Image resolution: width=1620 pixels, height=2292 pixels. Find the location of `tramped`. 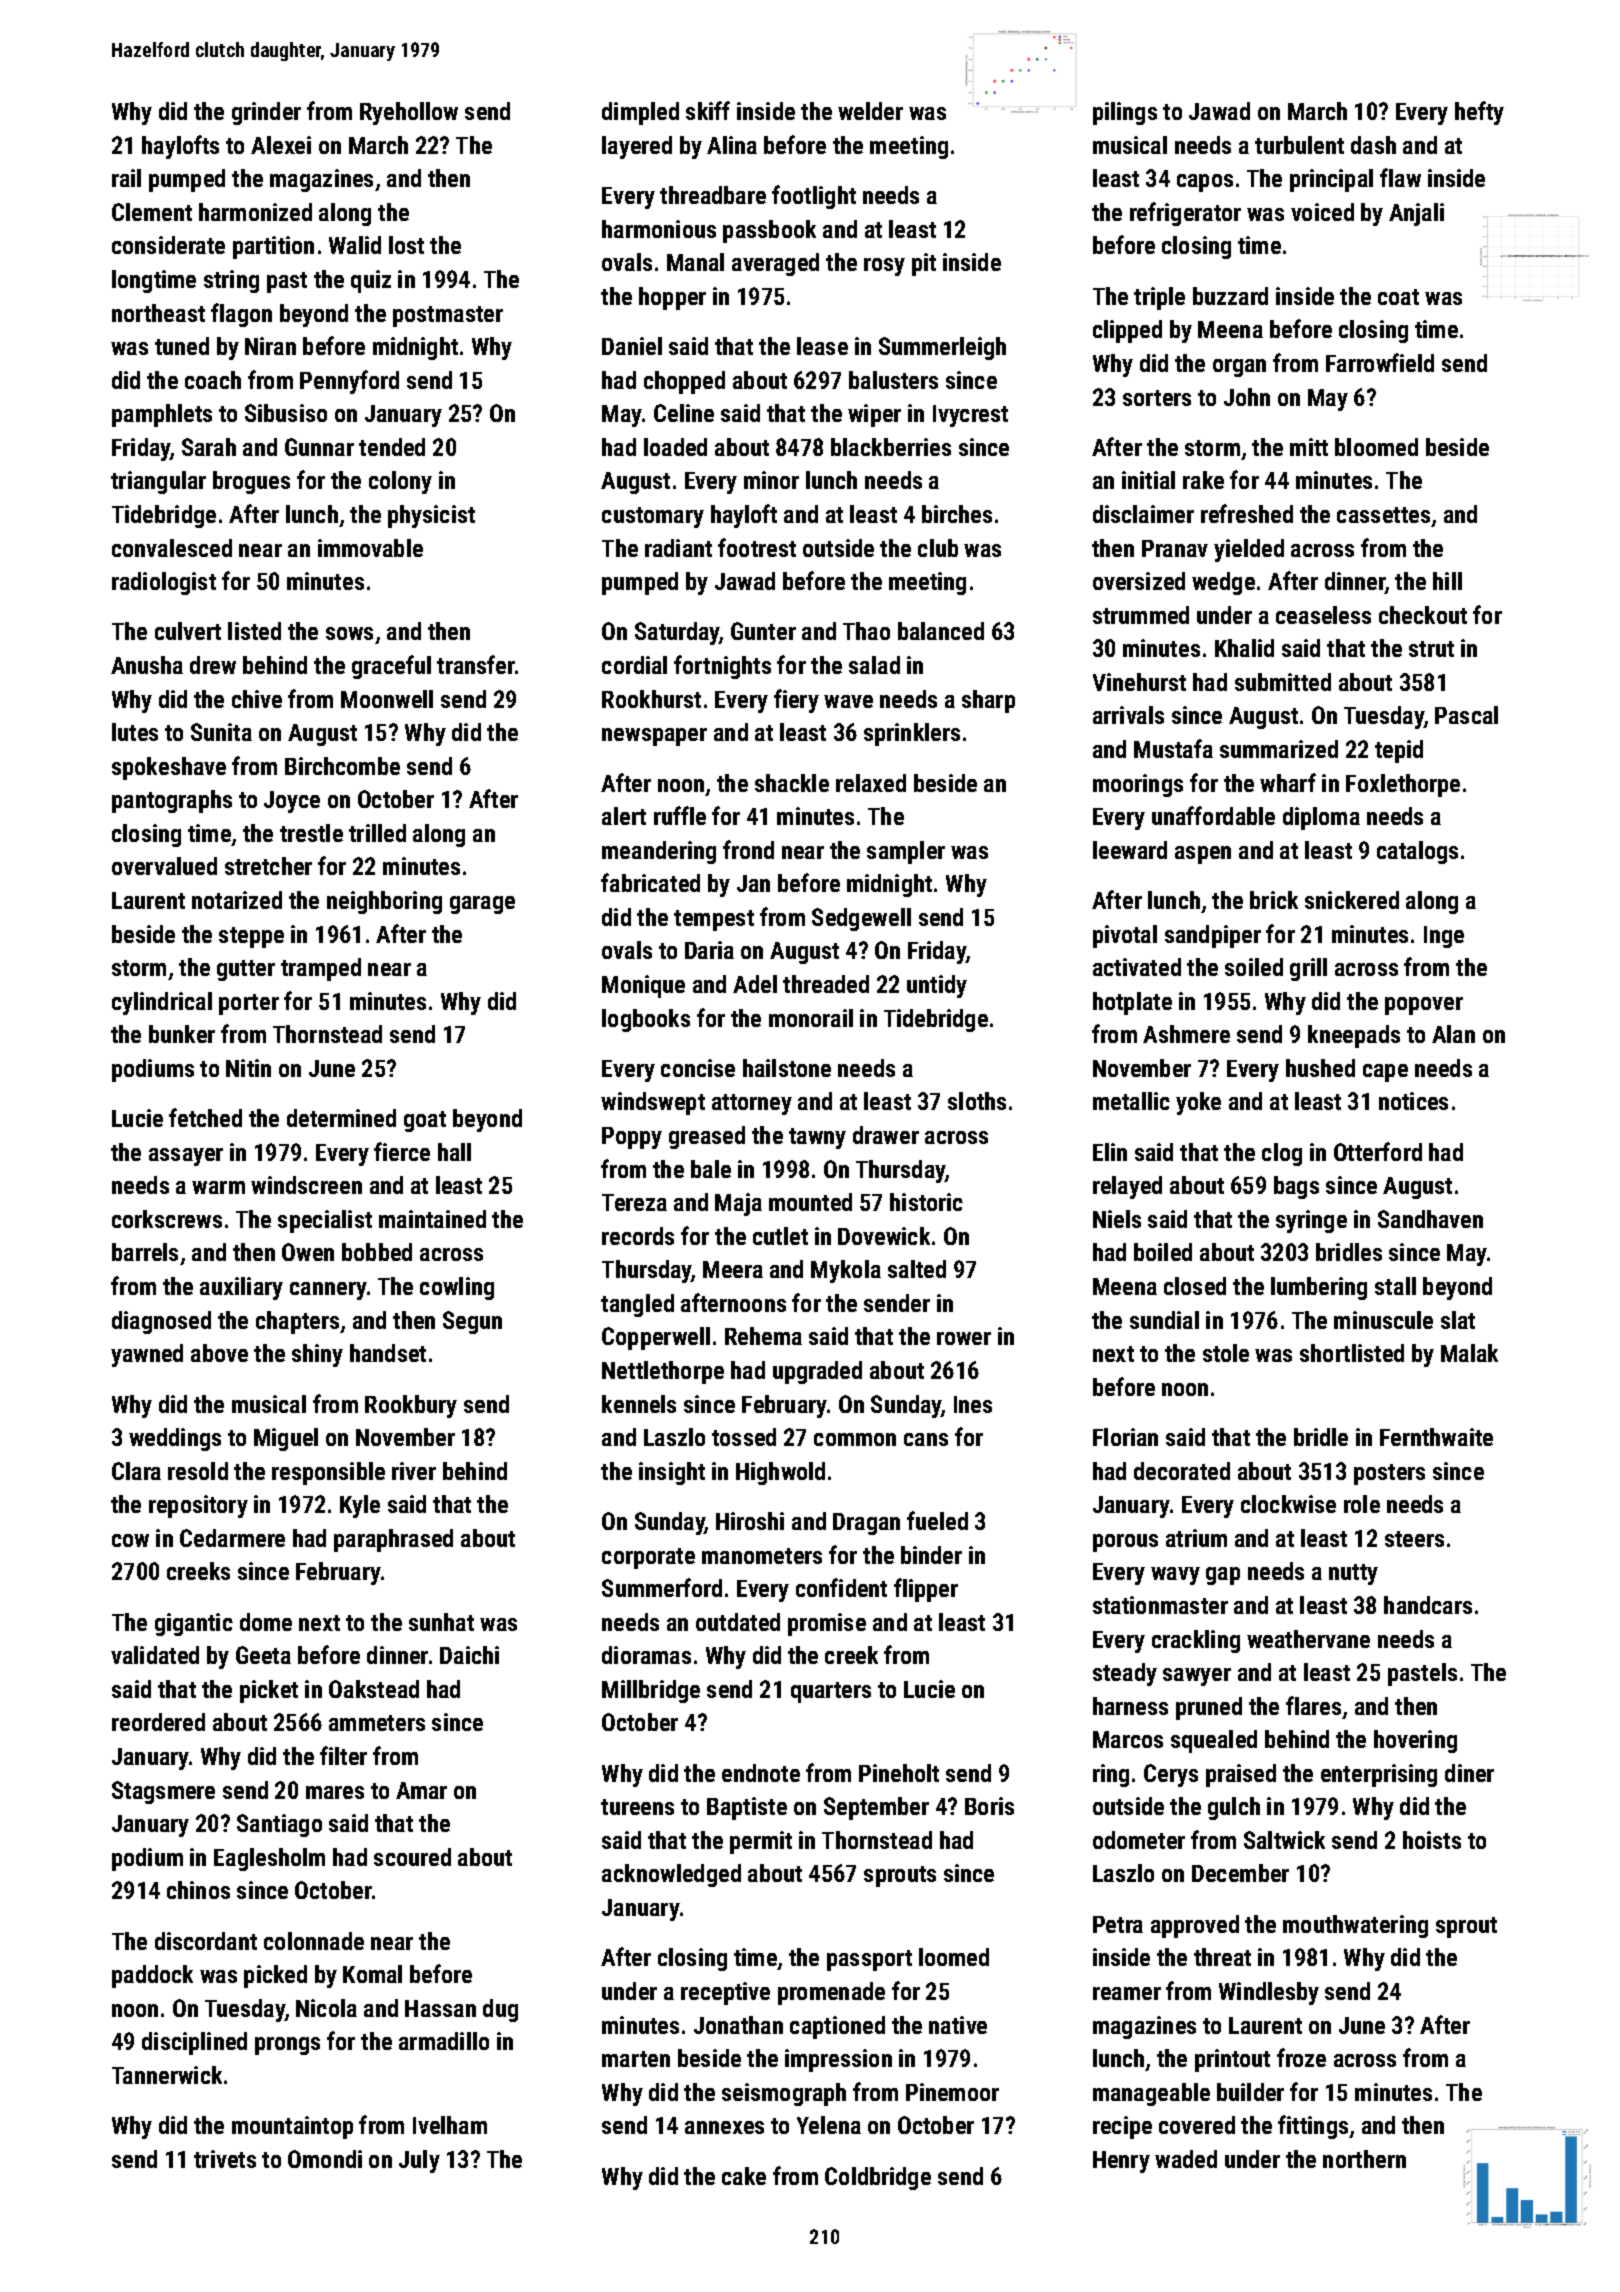

tramped is located at coordinates (321, 969).
